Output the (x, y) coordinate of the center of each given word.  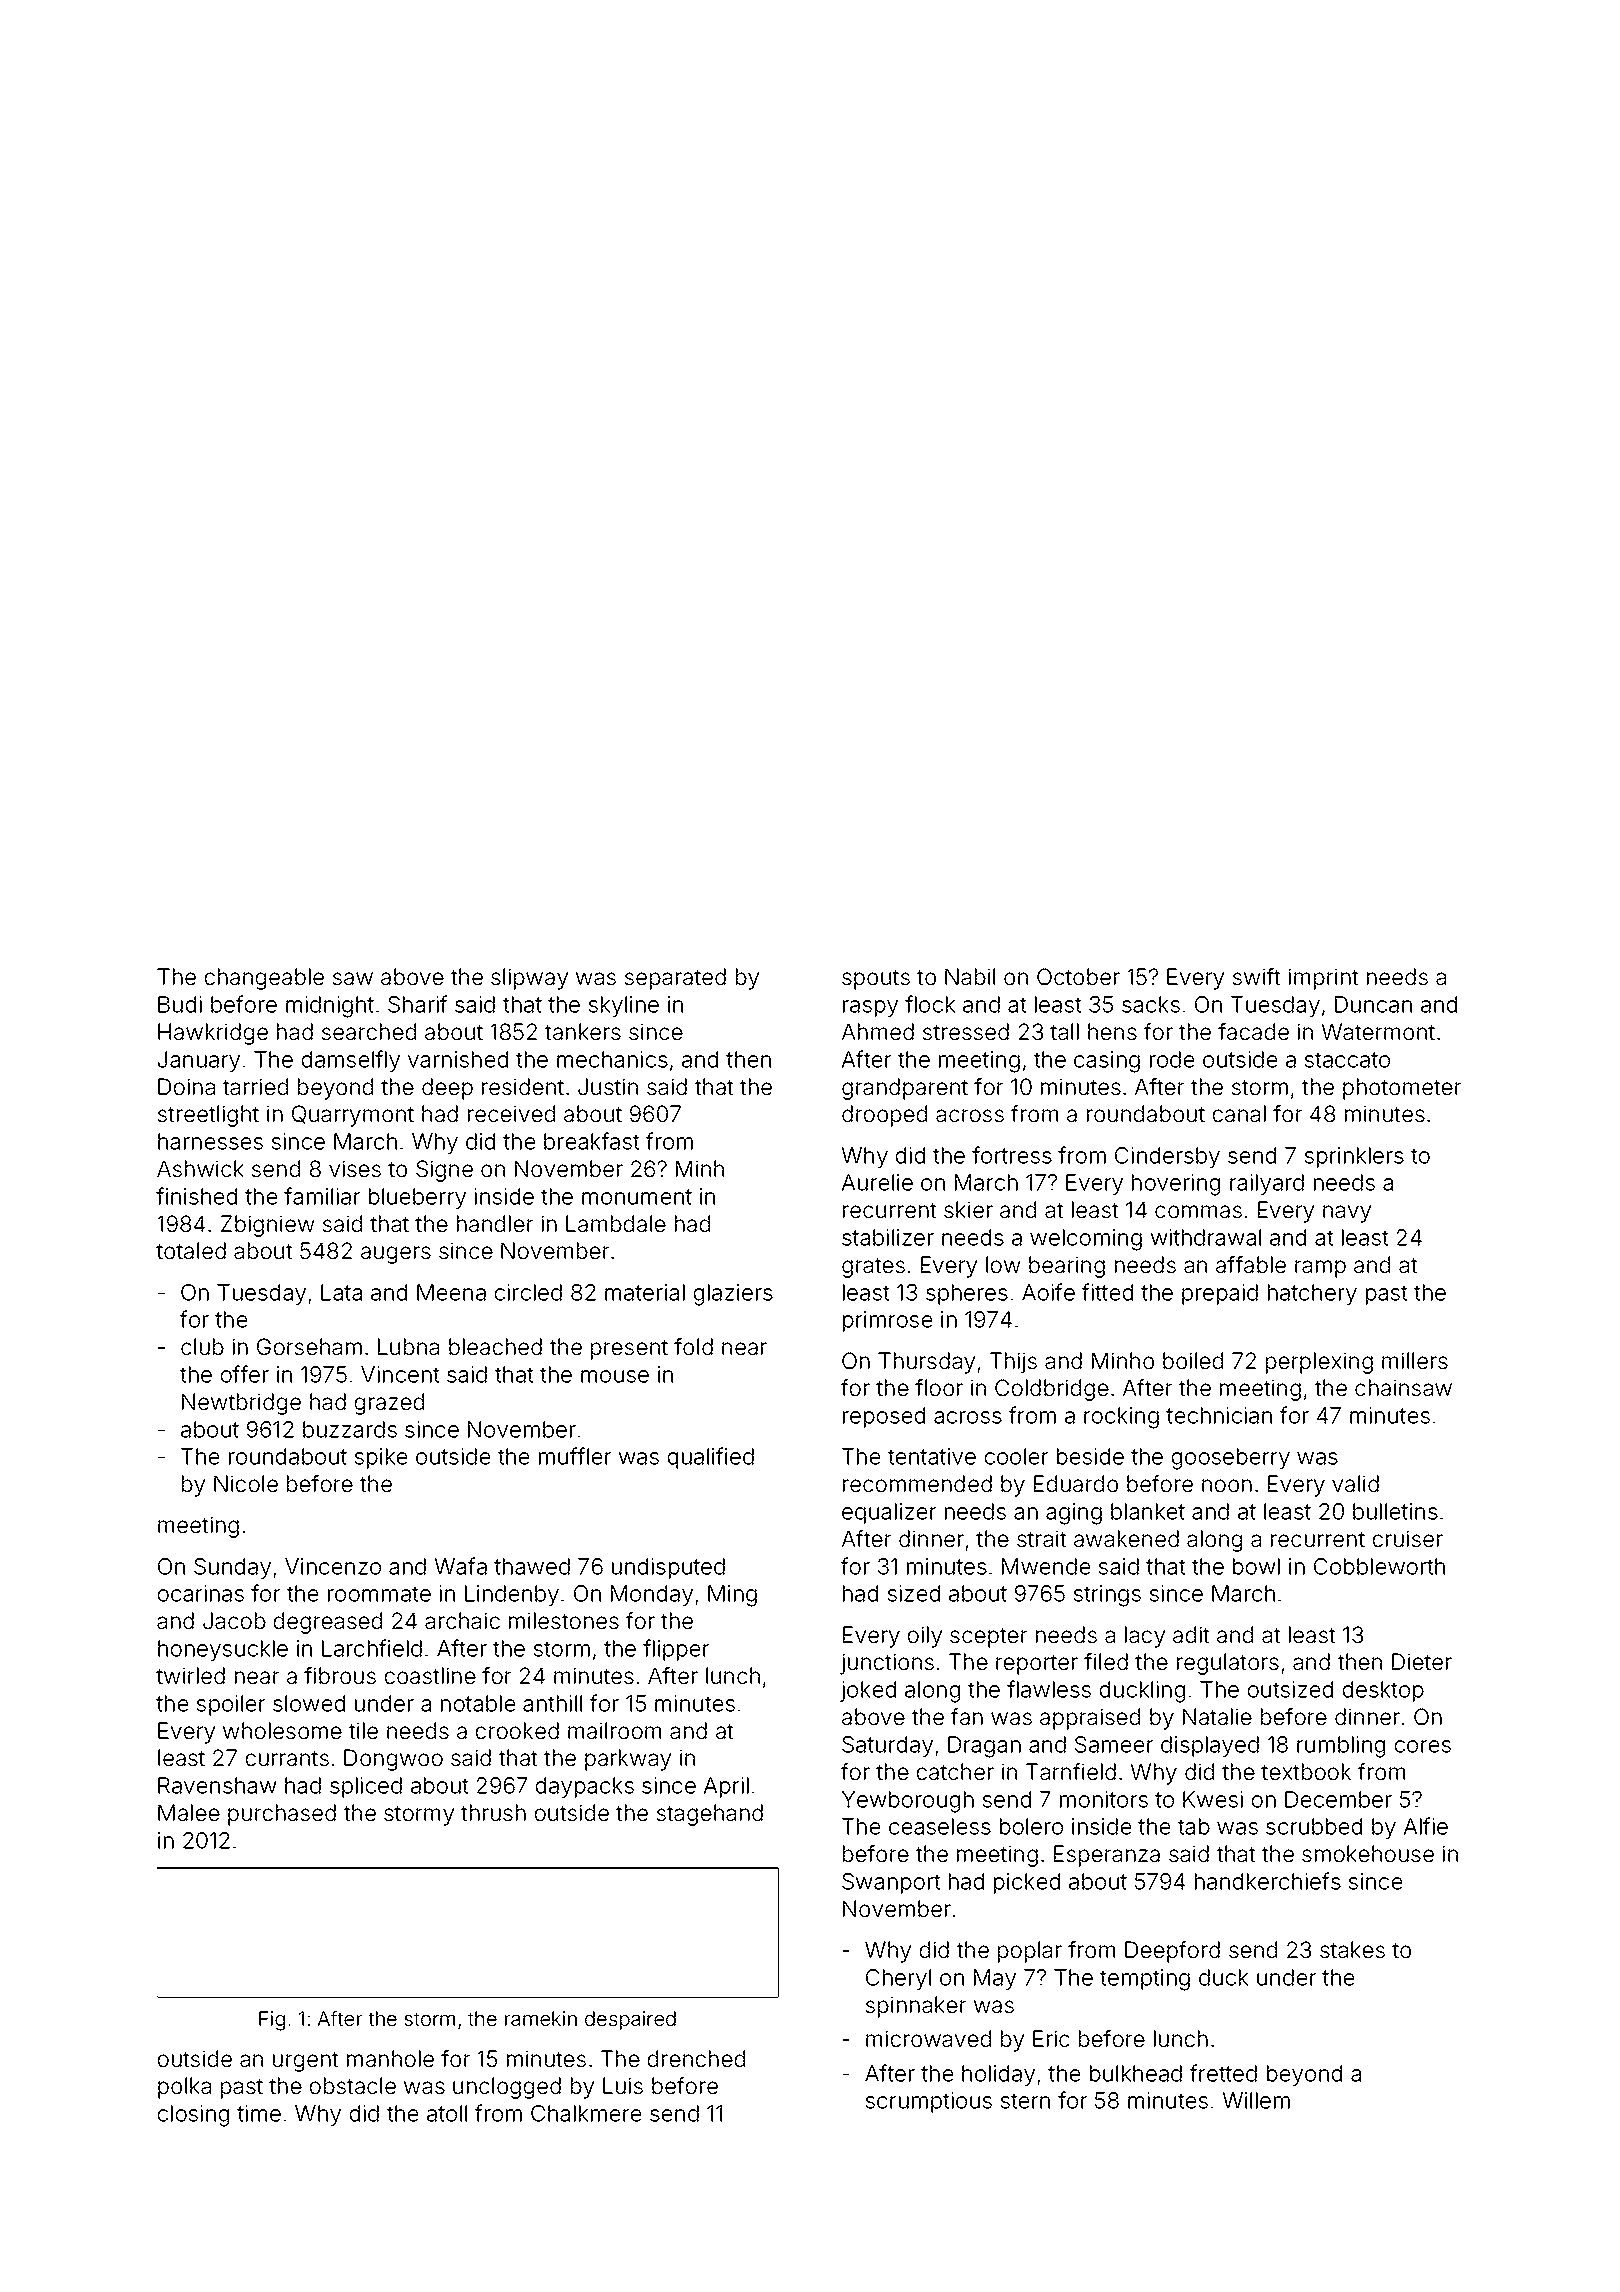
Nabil (970, 977)
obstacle (352, 2086)
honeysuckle (223, 1650)
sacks (1151, 1004)
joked (868, 1691)
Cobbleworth (1379, 1566)
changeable (264, 979)
